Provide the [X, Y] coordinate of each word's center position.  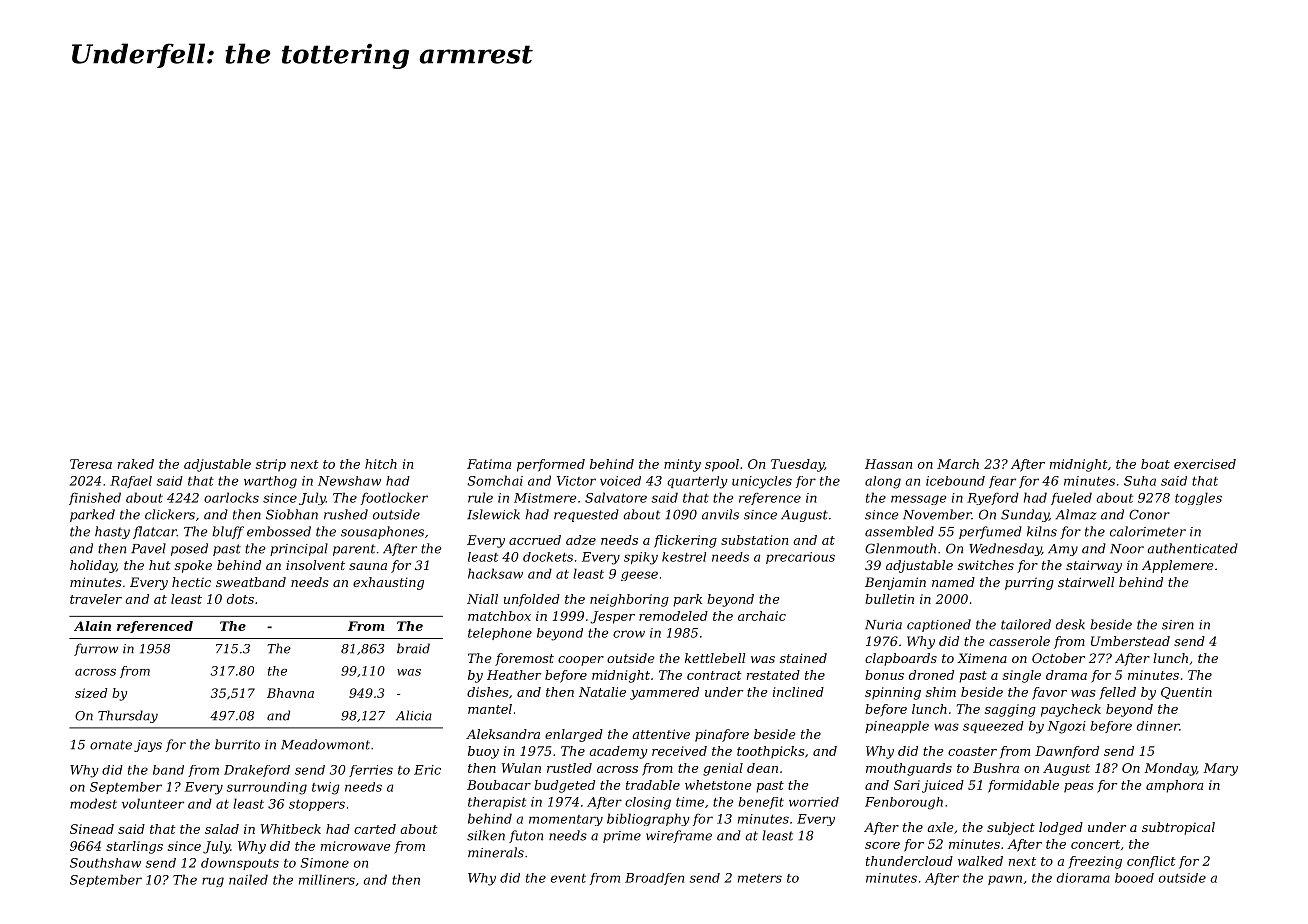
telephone [500, 634]
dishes [488, 692]
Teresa [91, 464]
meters [760, 878]
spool [722, 465]
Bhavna [290, 693]
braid [413, 648]
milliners [327, 879]
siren [1178, 625]
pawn [1005, 880]
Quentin [1186, 693]
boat [1155, 464]
